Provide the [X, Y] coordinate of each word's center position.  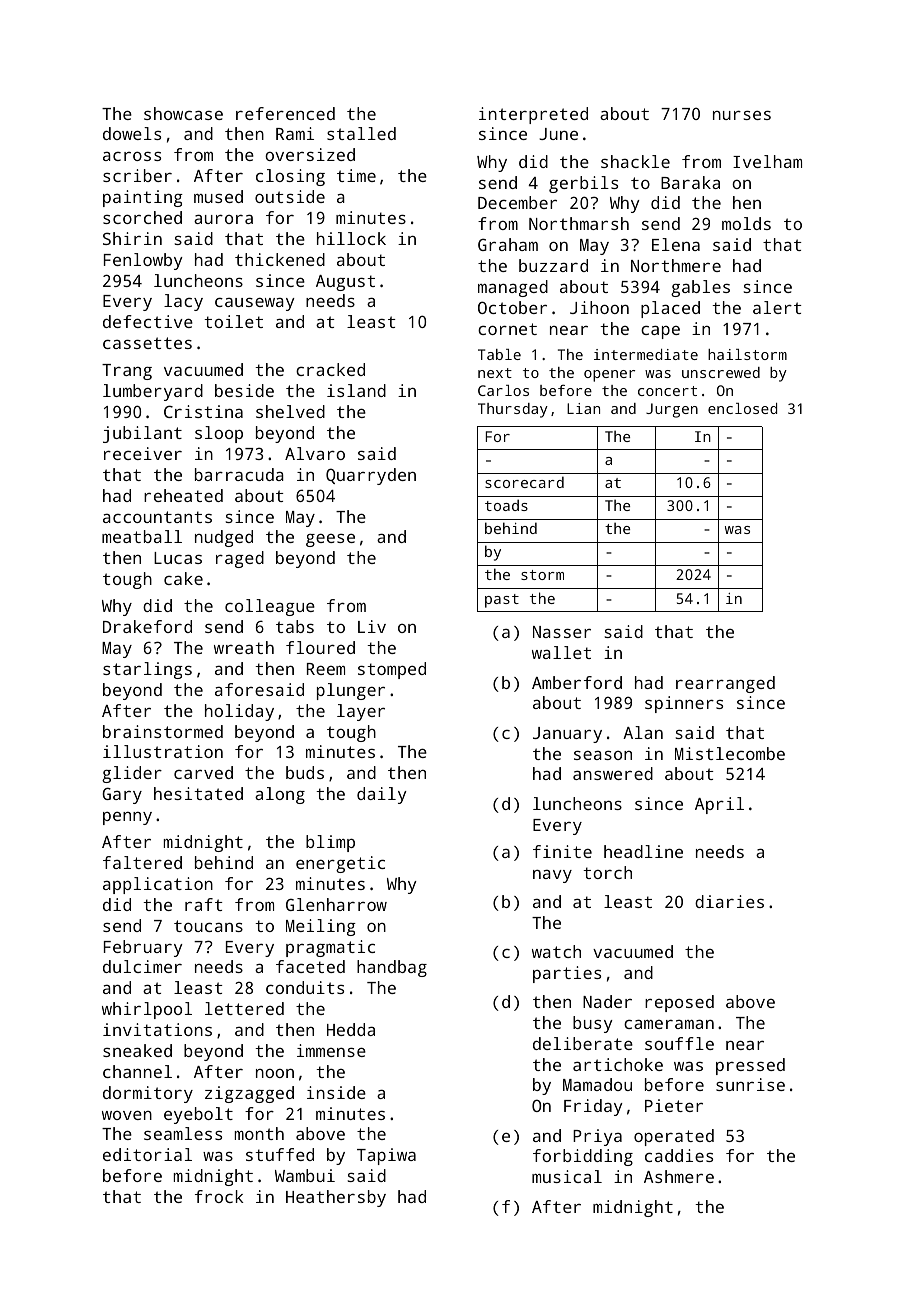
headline [643, 851]
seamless [183, 1133]
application [158, 885]
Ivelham [767, 161]
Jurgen [672, 410]
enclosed [742, 408]
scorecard [524, 482]
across [132, 156]
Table [499, 354]
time [356, 175]
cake [183, 578]
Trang [127, 372]
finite [562, 851]
